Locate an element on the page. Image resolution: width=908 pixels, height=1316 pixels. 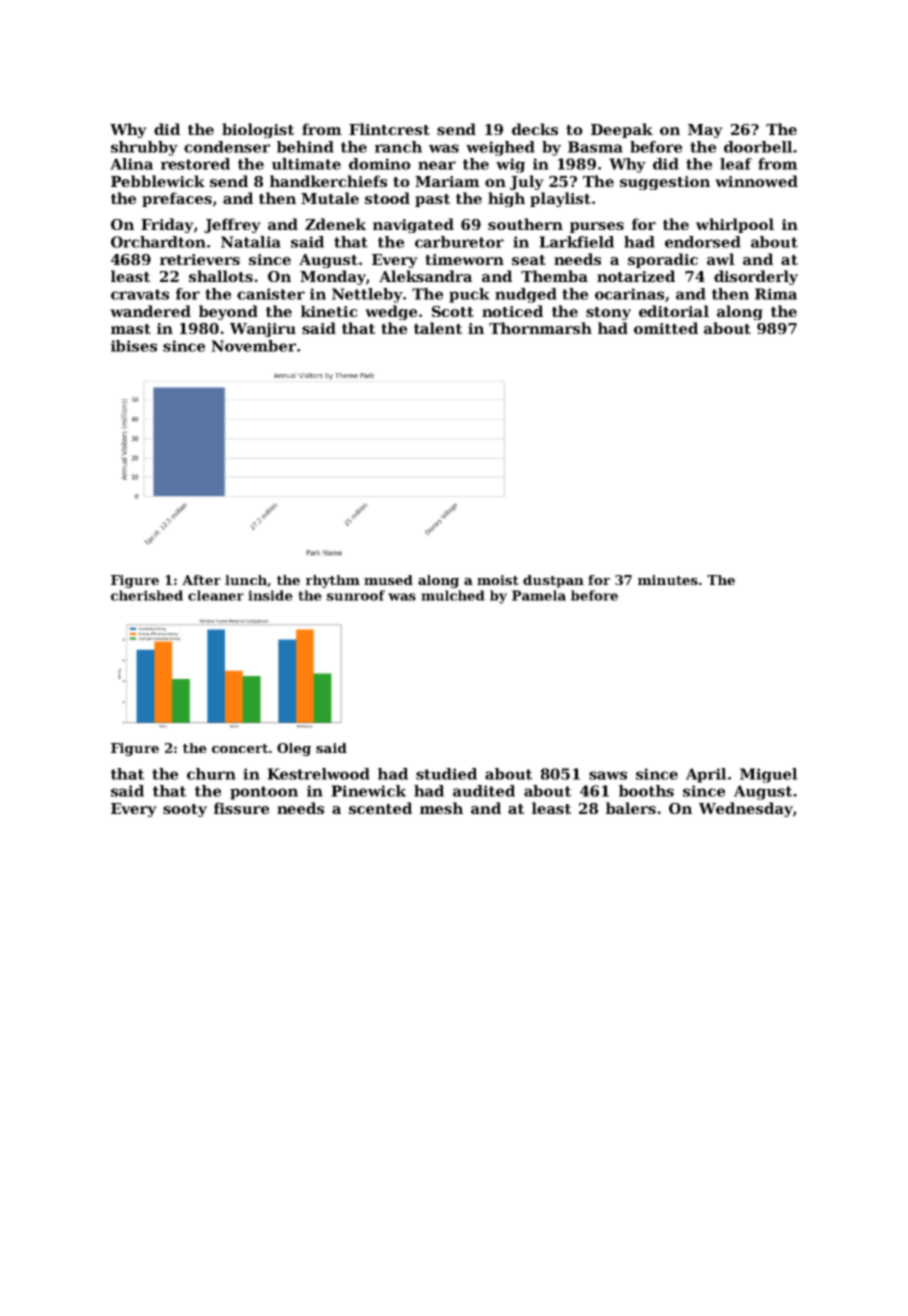
concert is located at coordinates (240, 748).
